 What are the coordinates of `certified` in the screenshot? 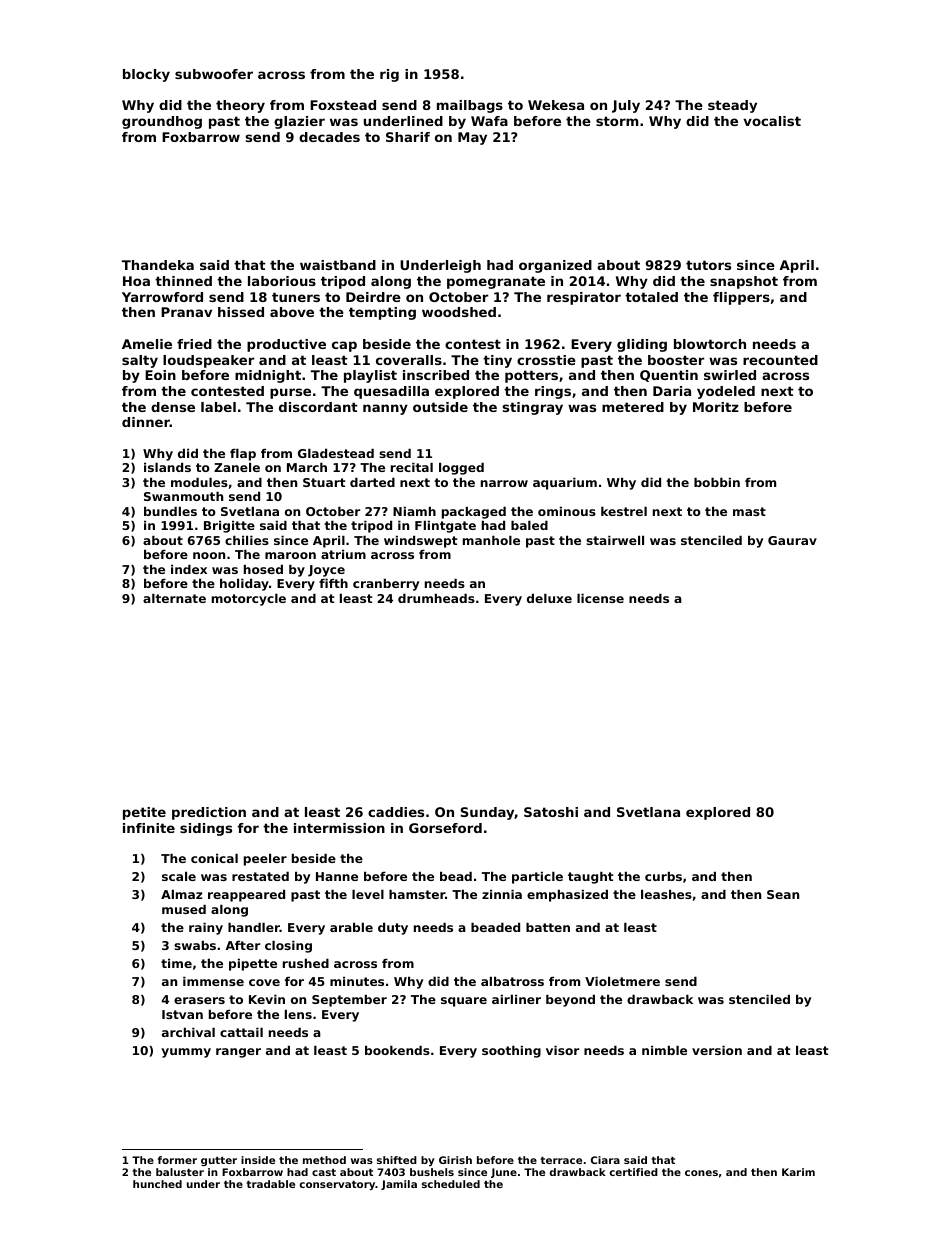 It's located at (634, 1172).
